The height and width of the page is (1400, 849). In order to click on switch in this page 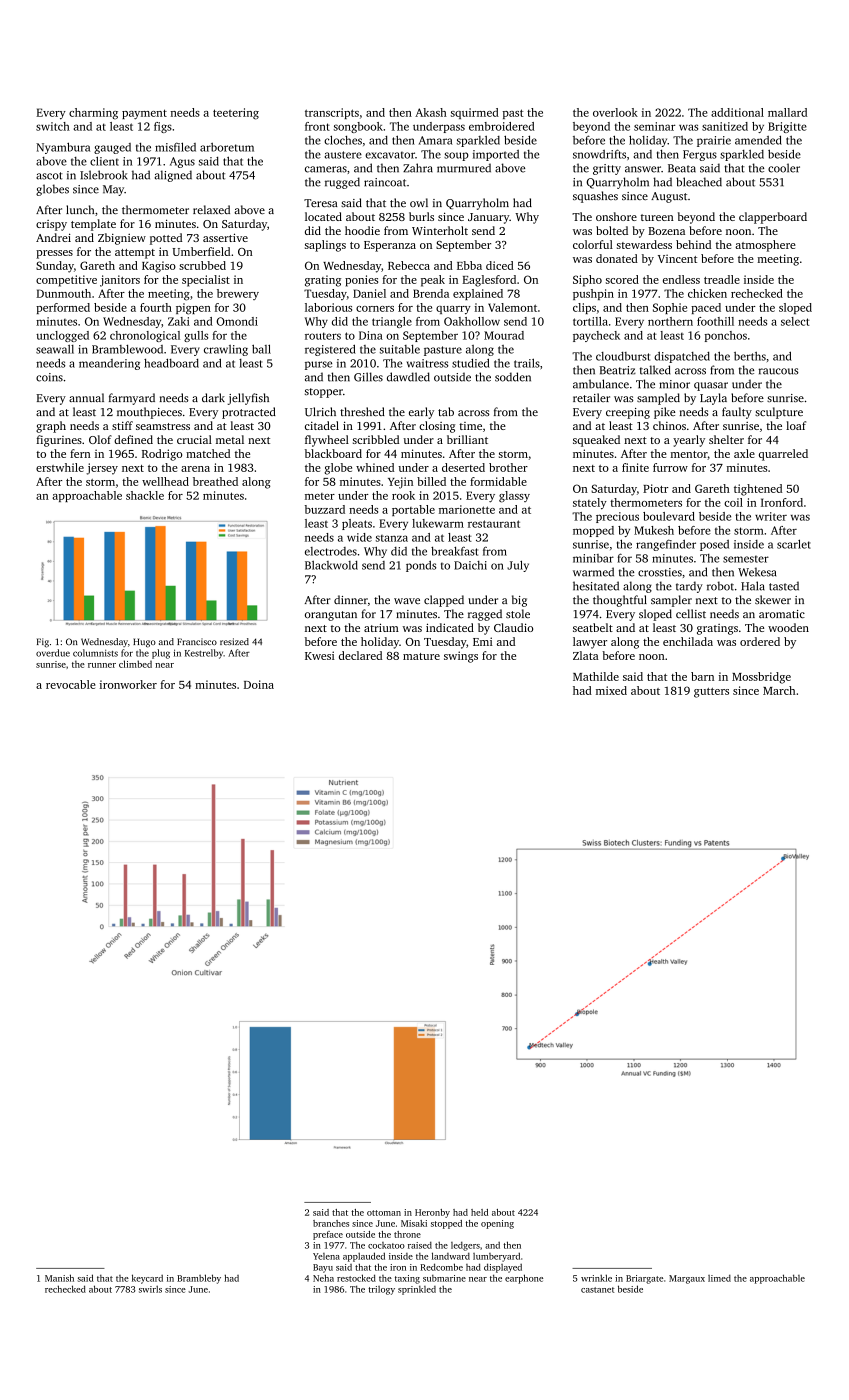, I will do `click(53, 126)`.
